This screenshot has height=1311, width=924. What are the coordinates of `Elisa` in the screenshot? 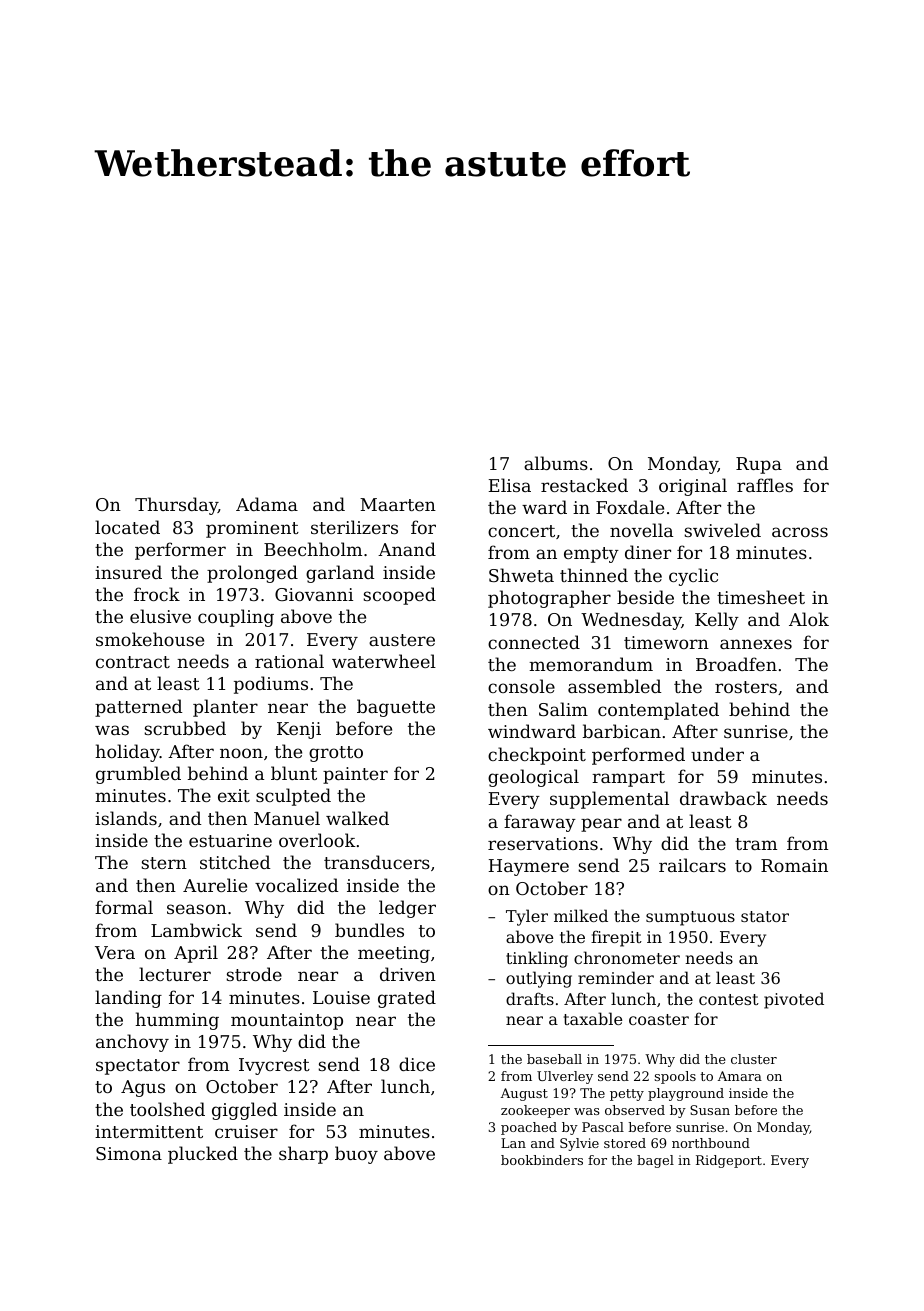 It's located at (510, 485).
